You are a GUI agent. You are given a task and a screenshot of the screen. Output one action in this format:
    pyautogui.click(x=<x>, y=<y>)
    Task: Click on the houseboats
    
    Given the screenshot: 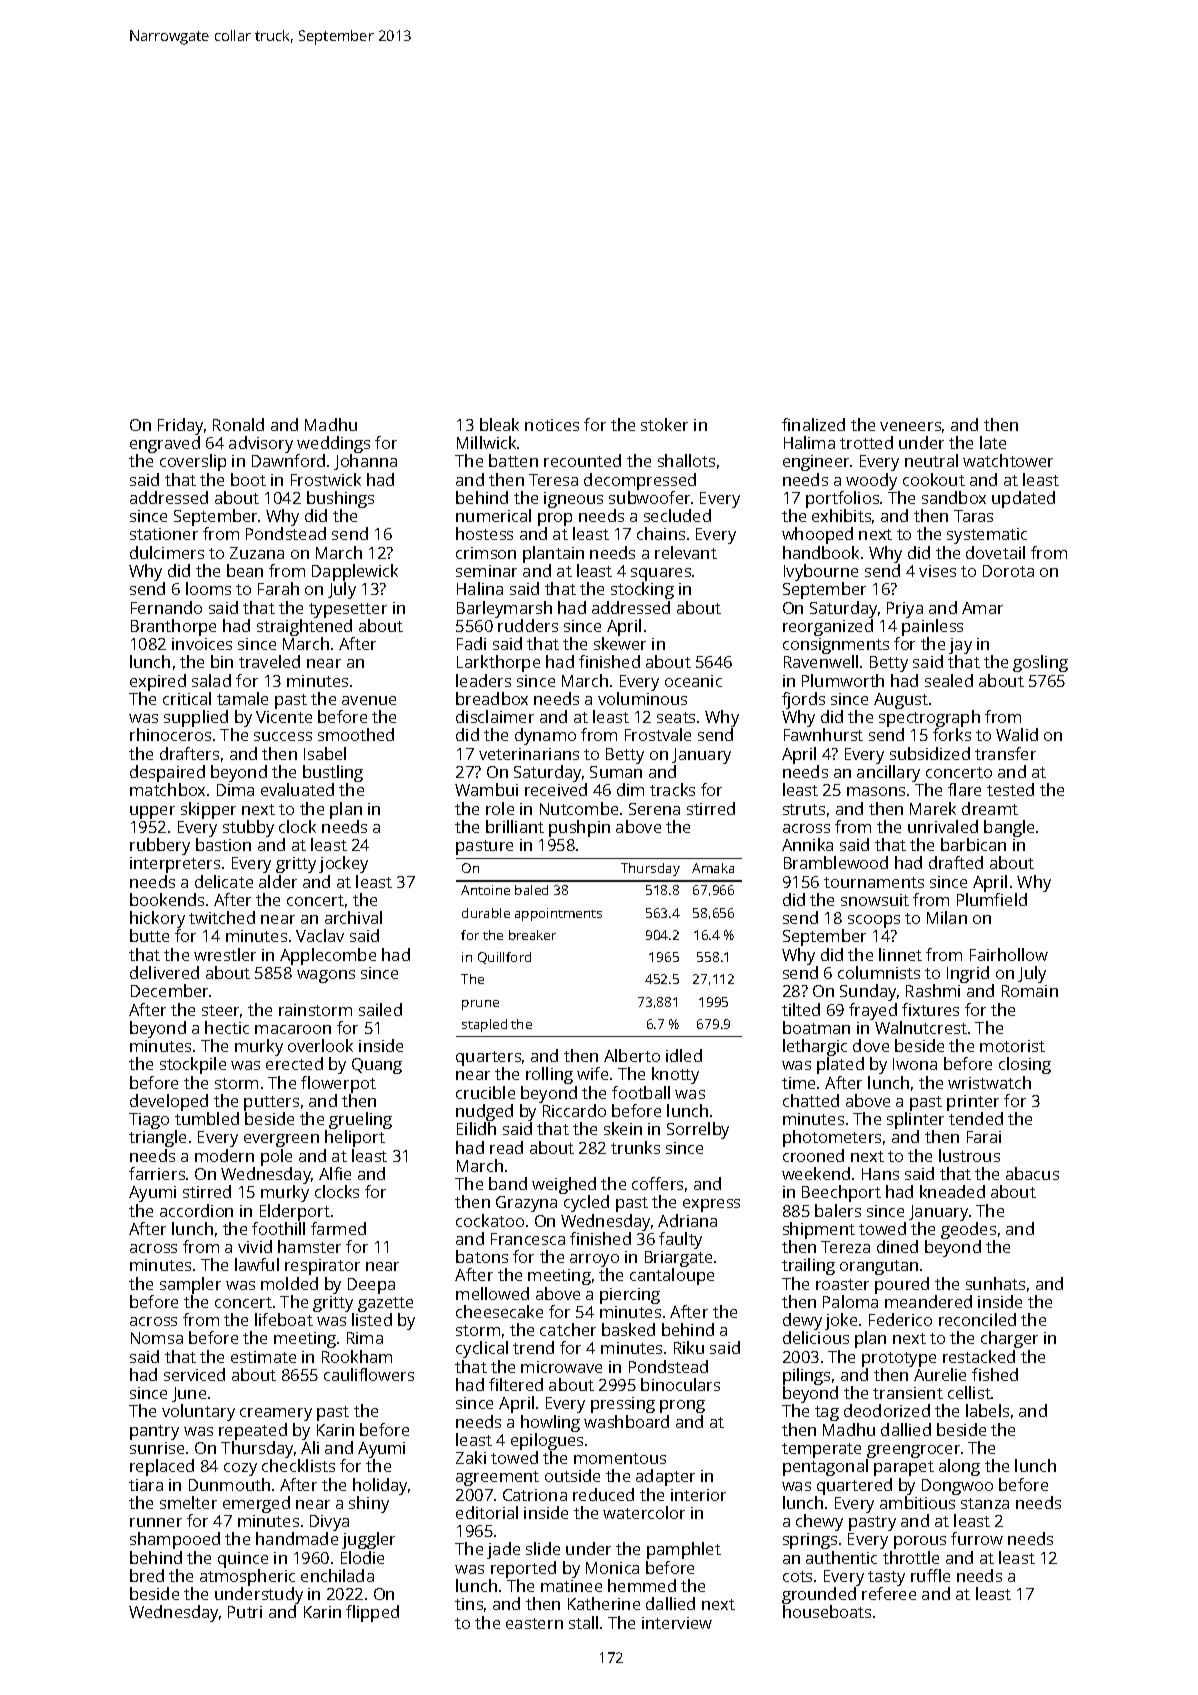 What is the action you would take?
    pyautogui.click(x=827, y=1612)
